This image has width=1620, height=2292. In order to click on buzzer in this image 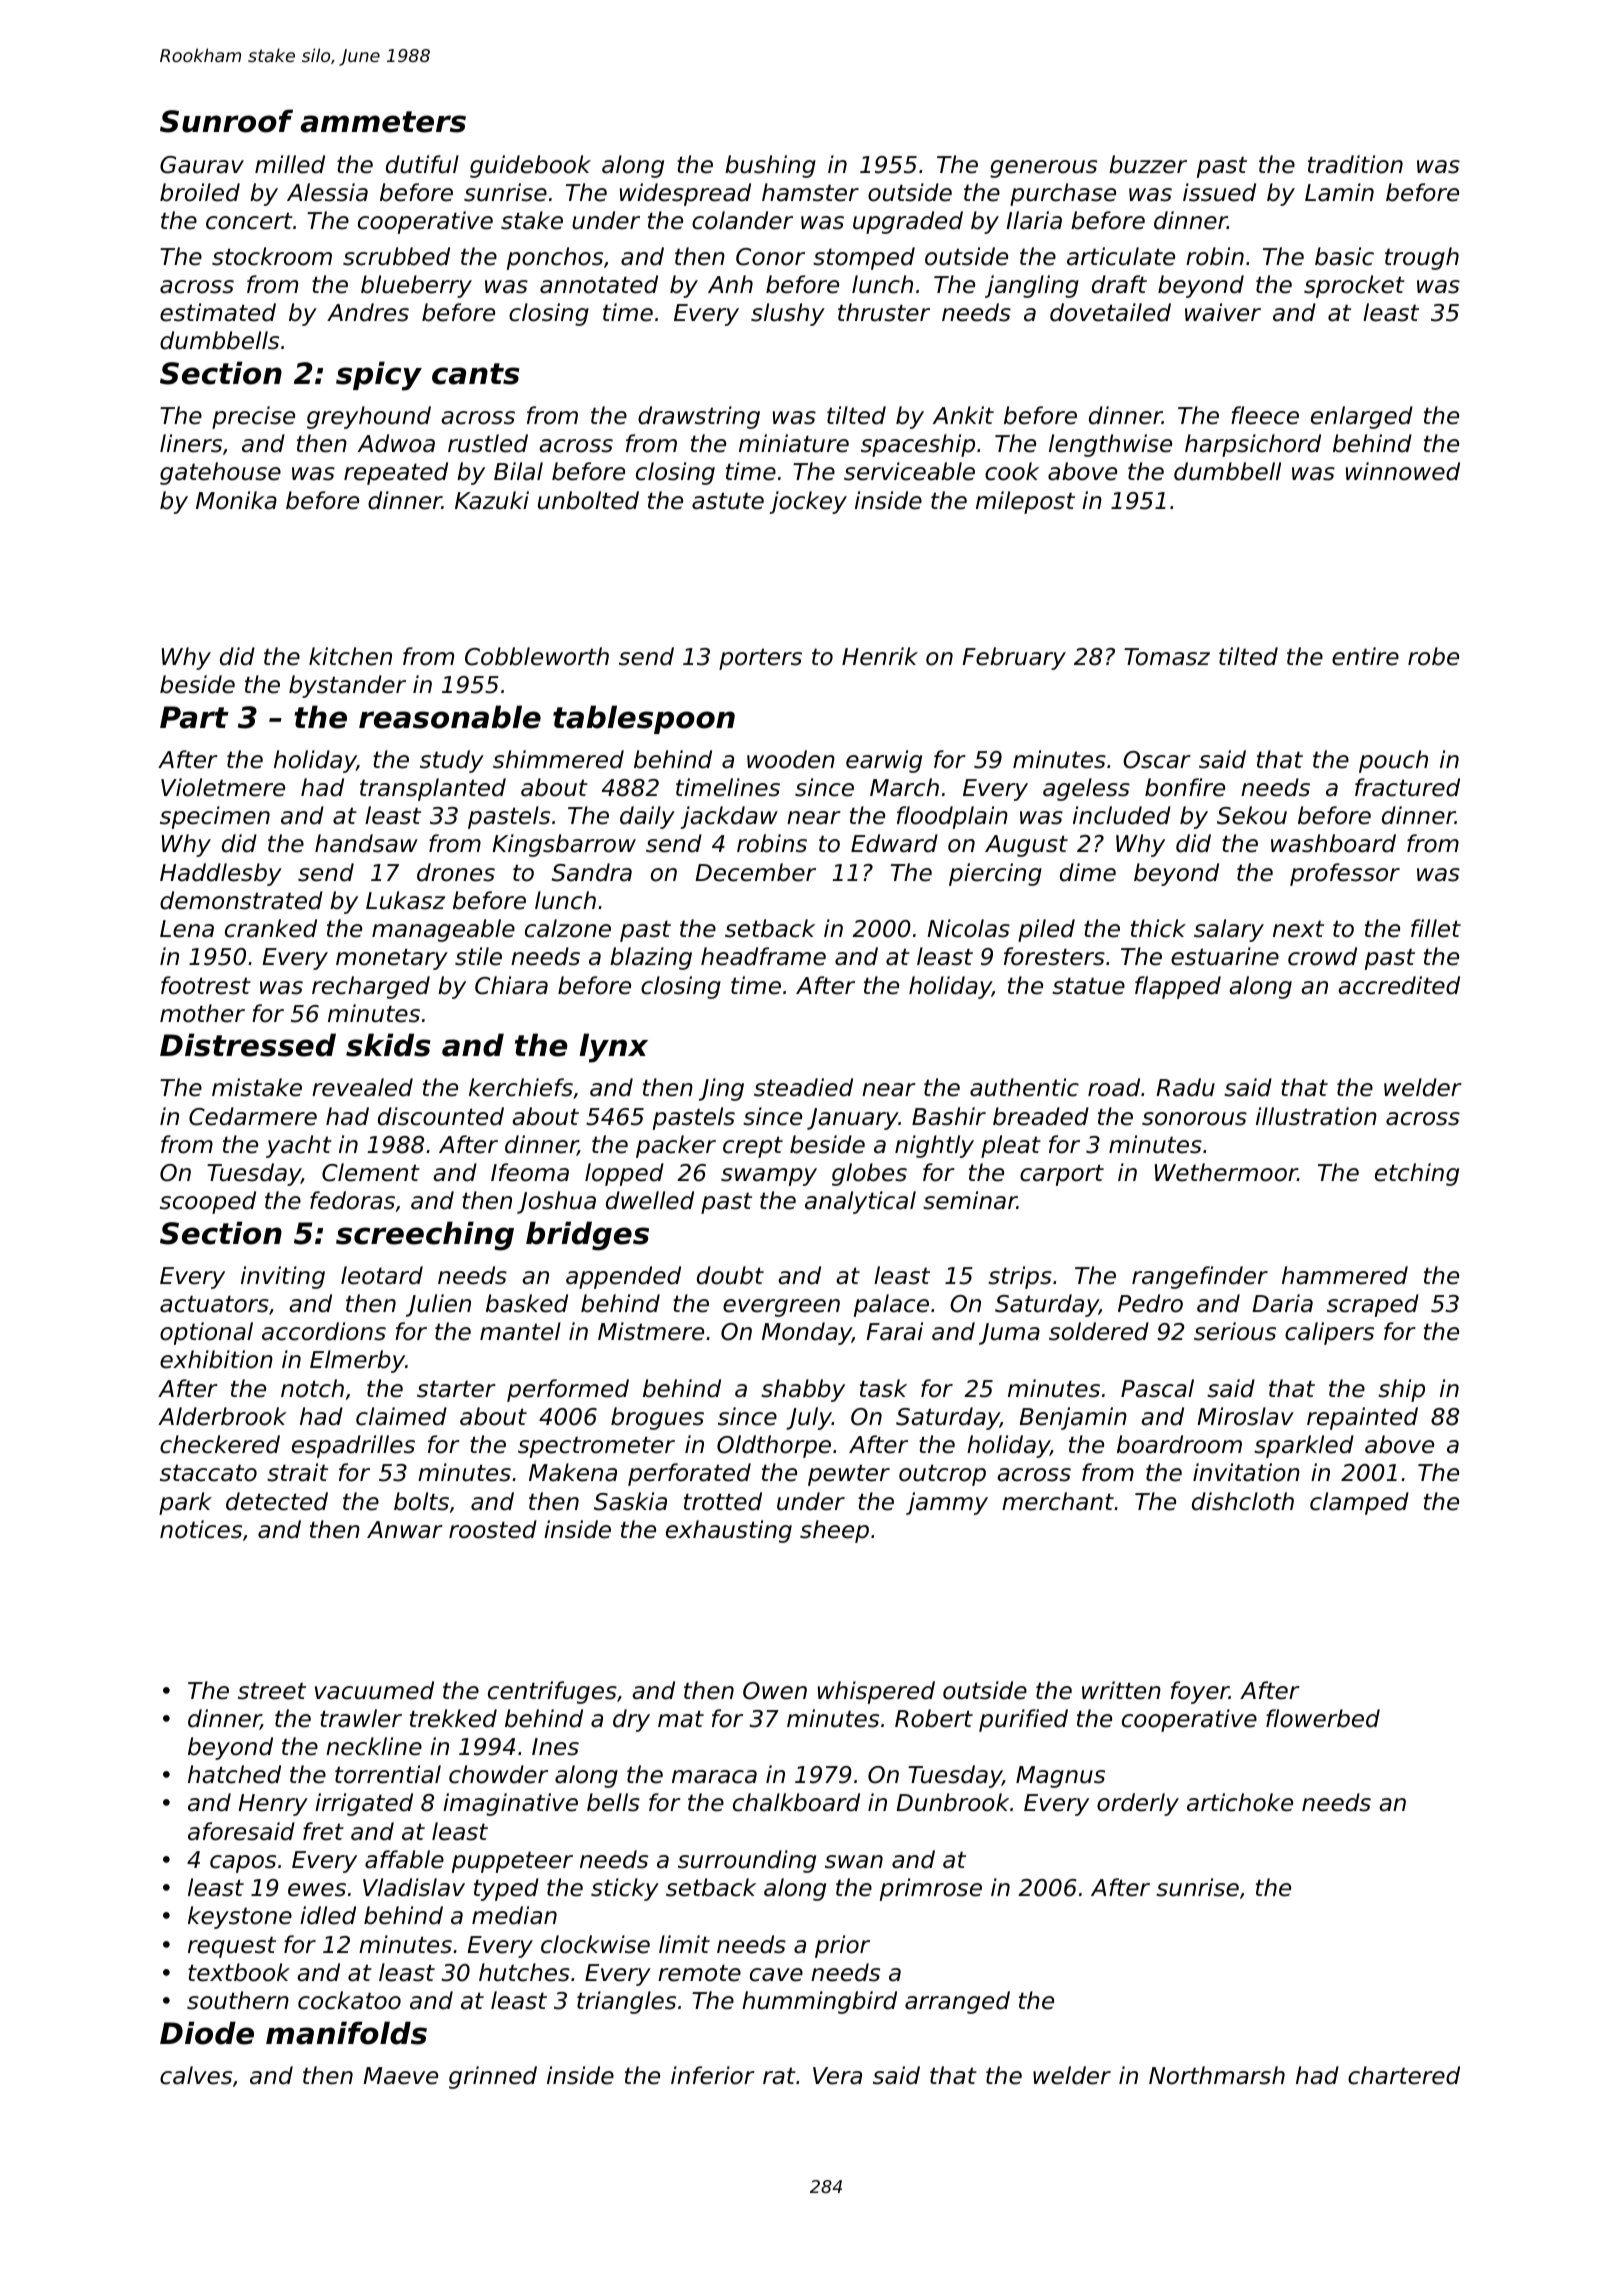, I will do `click(1148, 164)`.
